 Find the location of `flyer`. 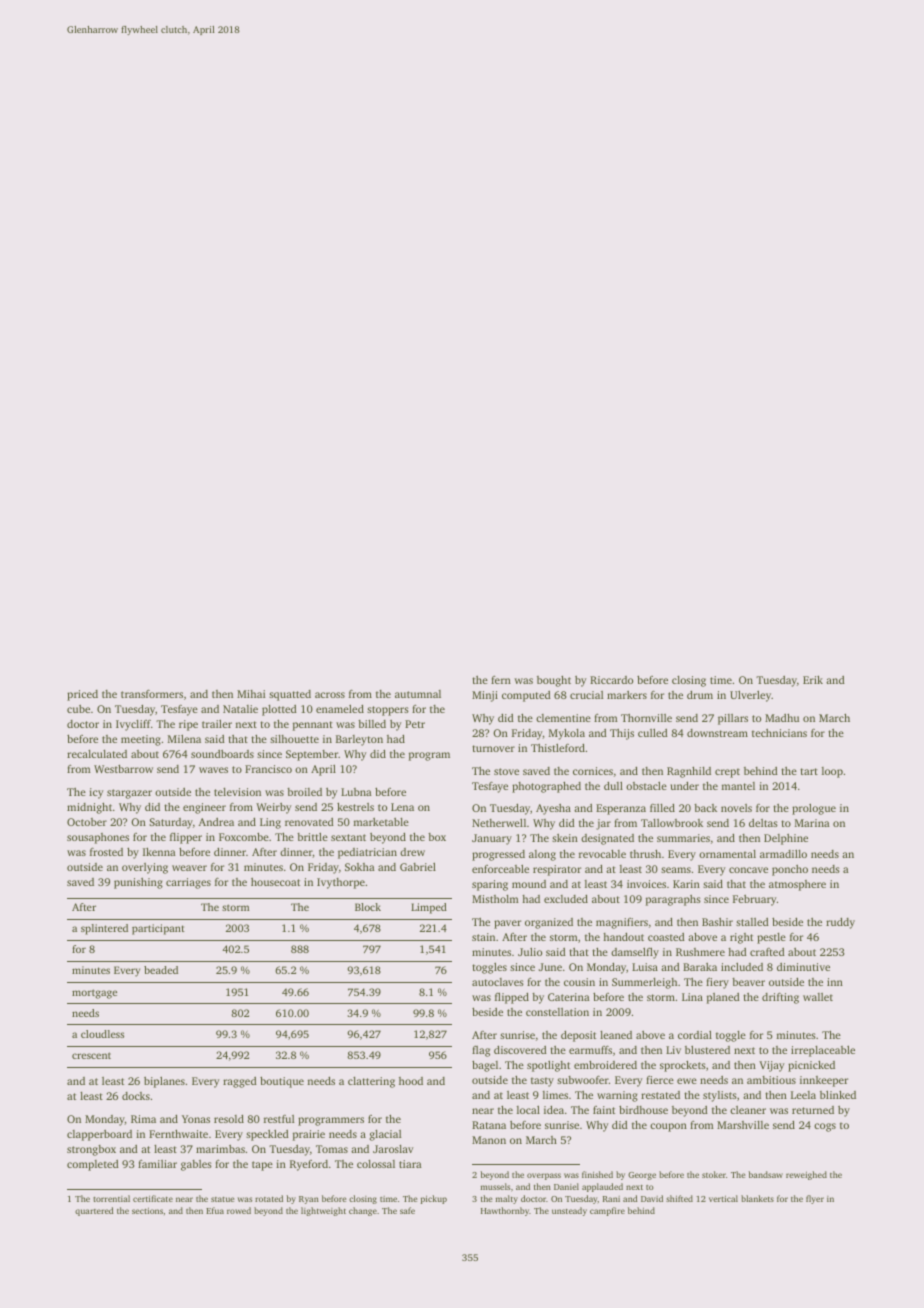

flyer is located at coordinates (815, 1199).
